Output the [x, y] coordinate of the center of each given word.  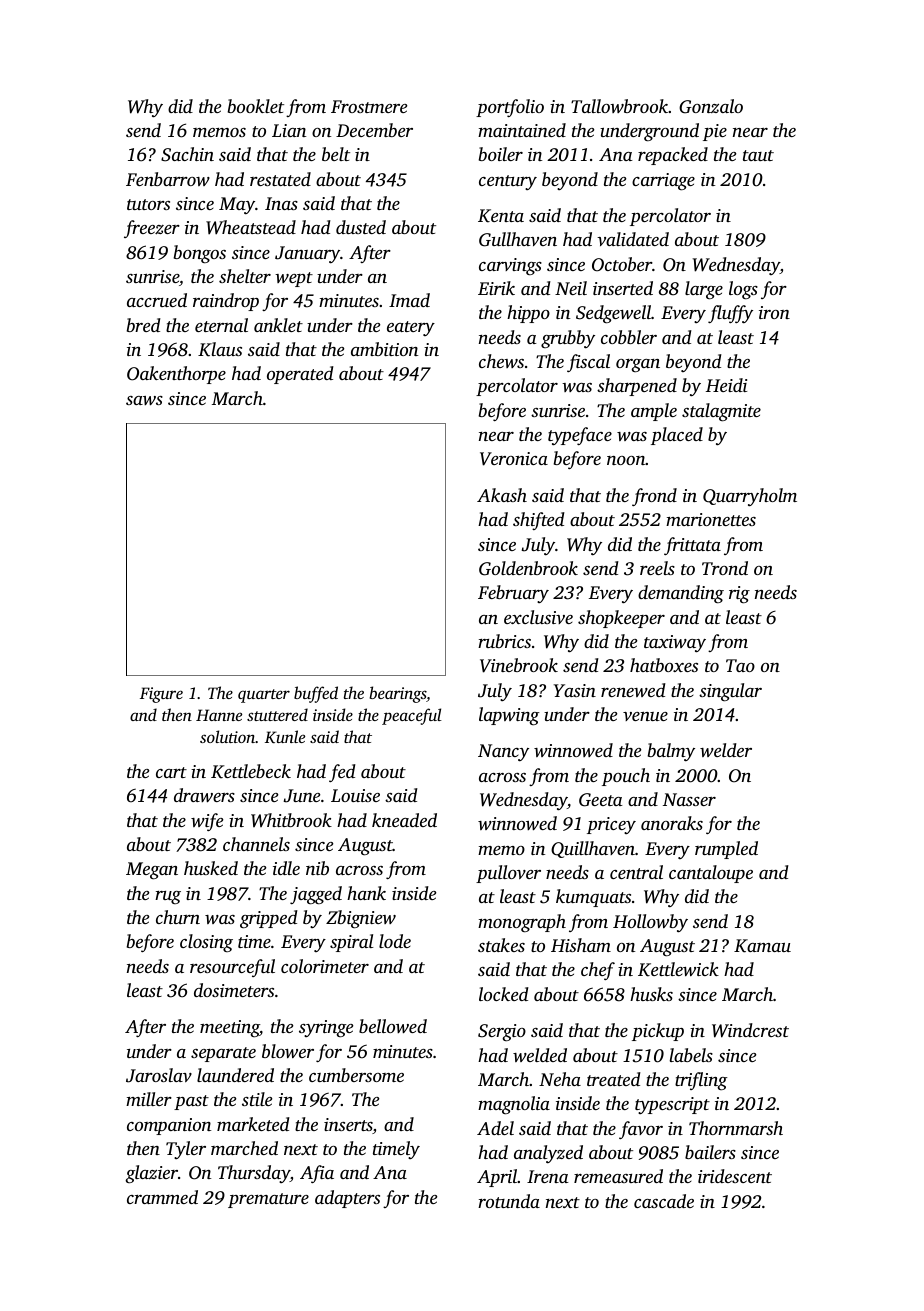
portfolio [510, 108]
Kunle [285, 737]
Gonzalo [711, 106]
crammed [162, 1197]
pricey [611, 825]
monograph [522, 923]
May [237, 206]
